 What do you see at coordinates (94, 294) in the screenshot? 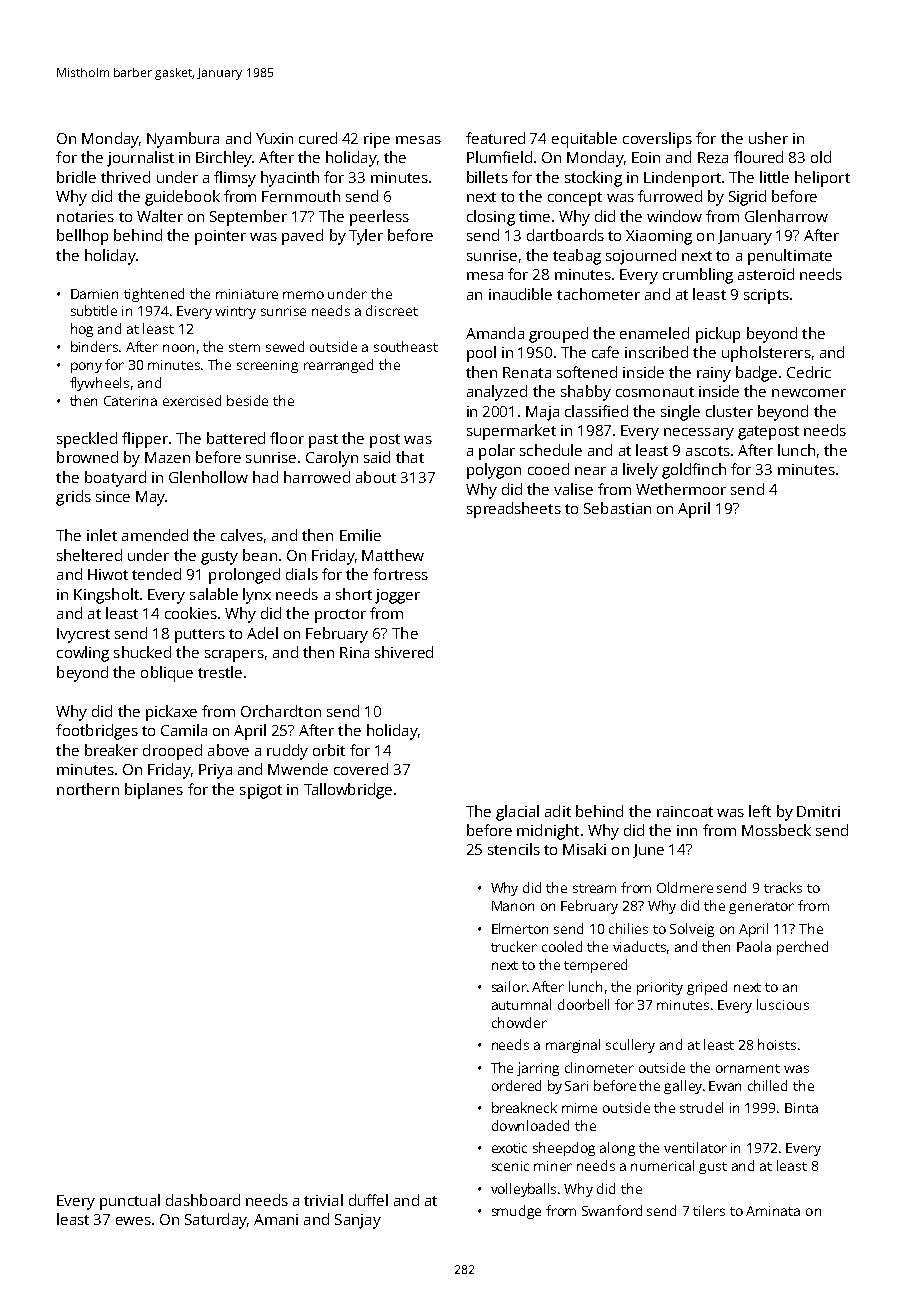
I see `Damien` at bounding box center [94, 294].
